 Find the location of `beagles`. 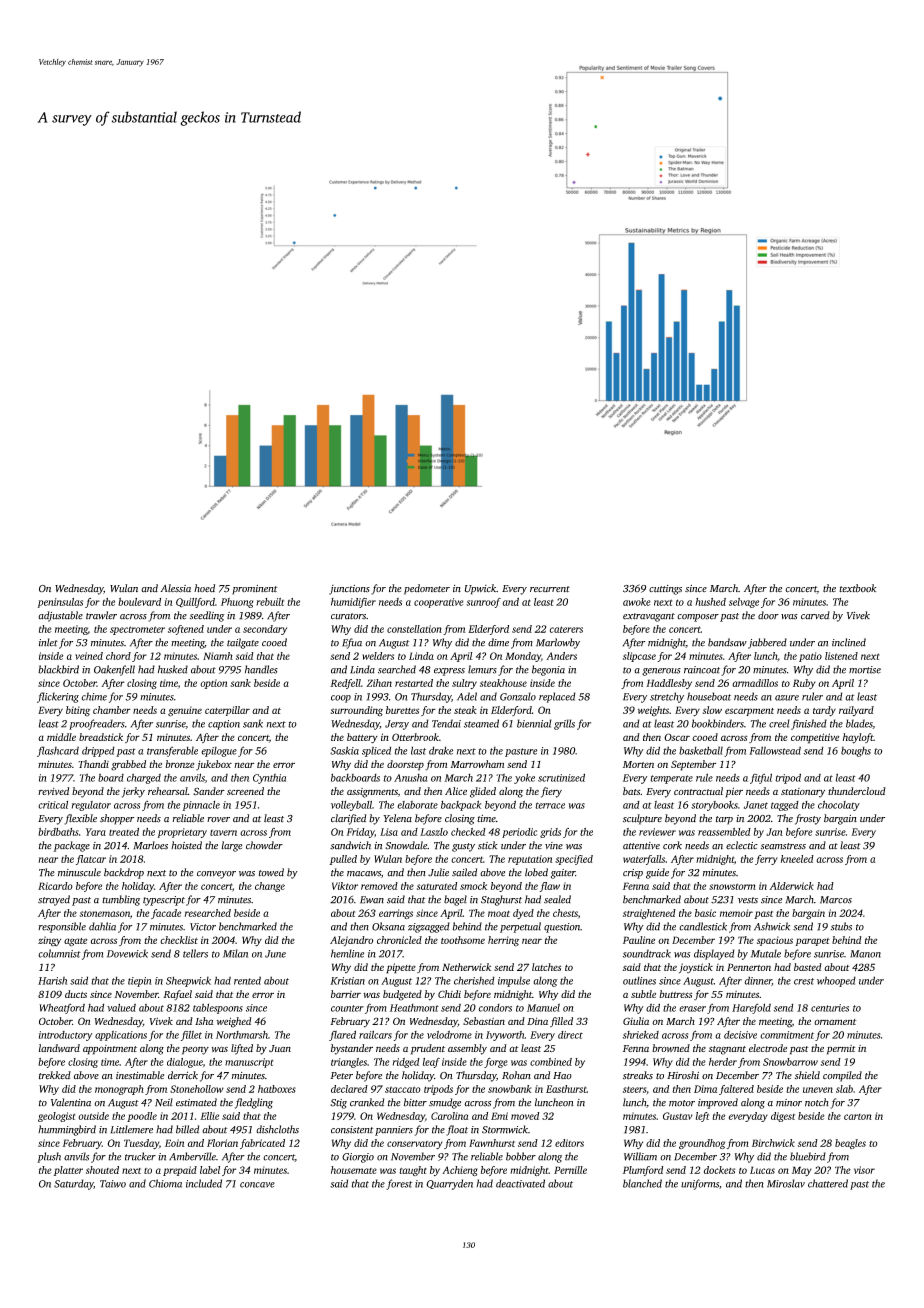

beagles is located at coordinates (850, 1144).
